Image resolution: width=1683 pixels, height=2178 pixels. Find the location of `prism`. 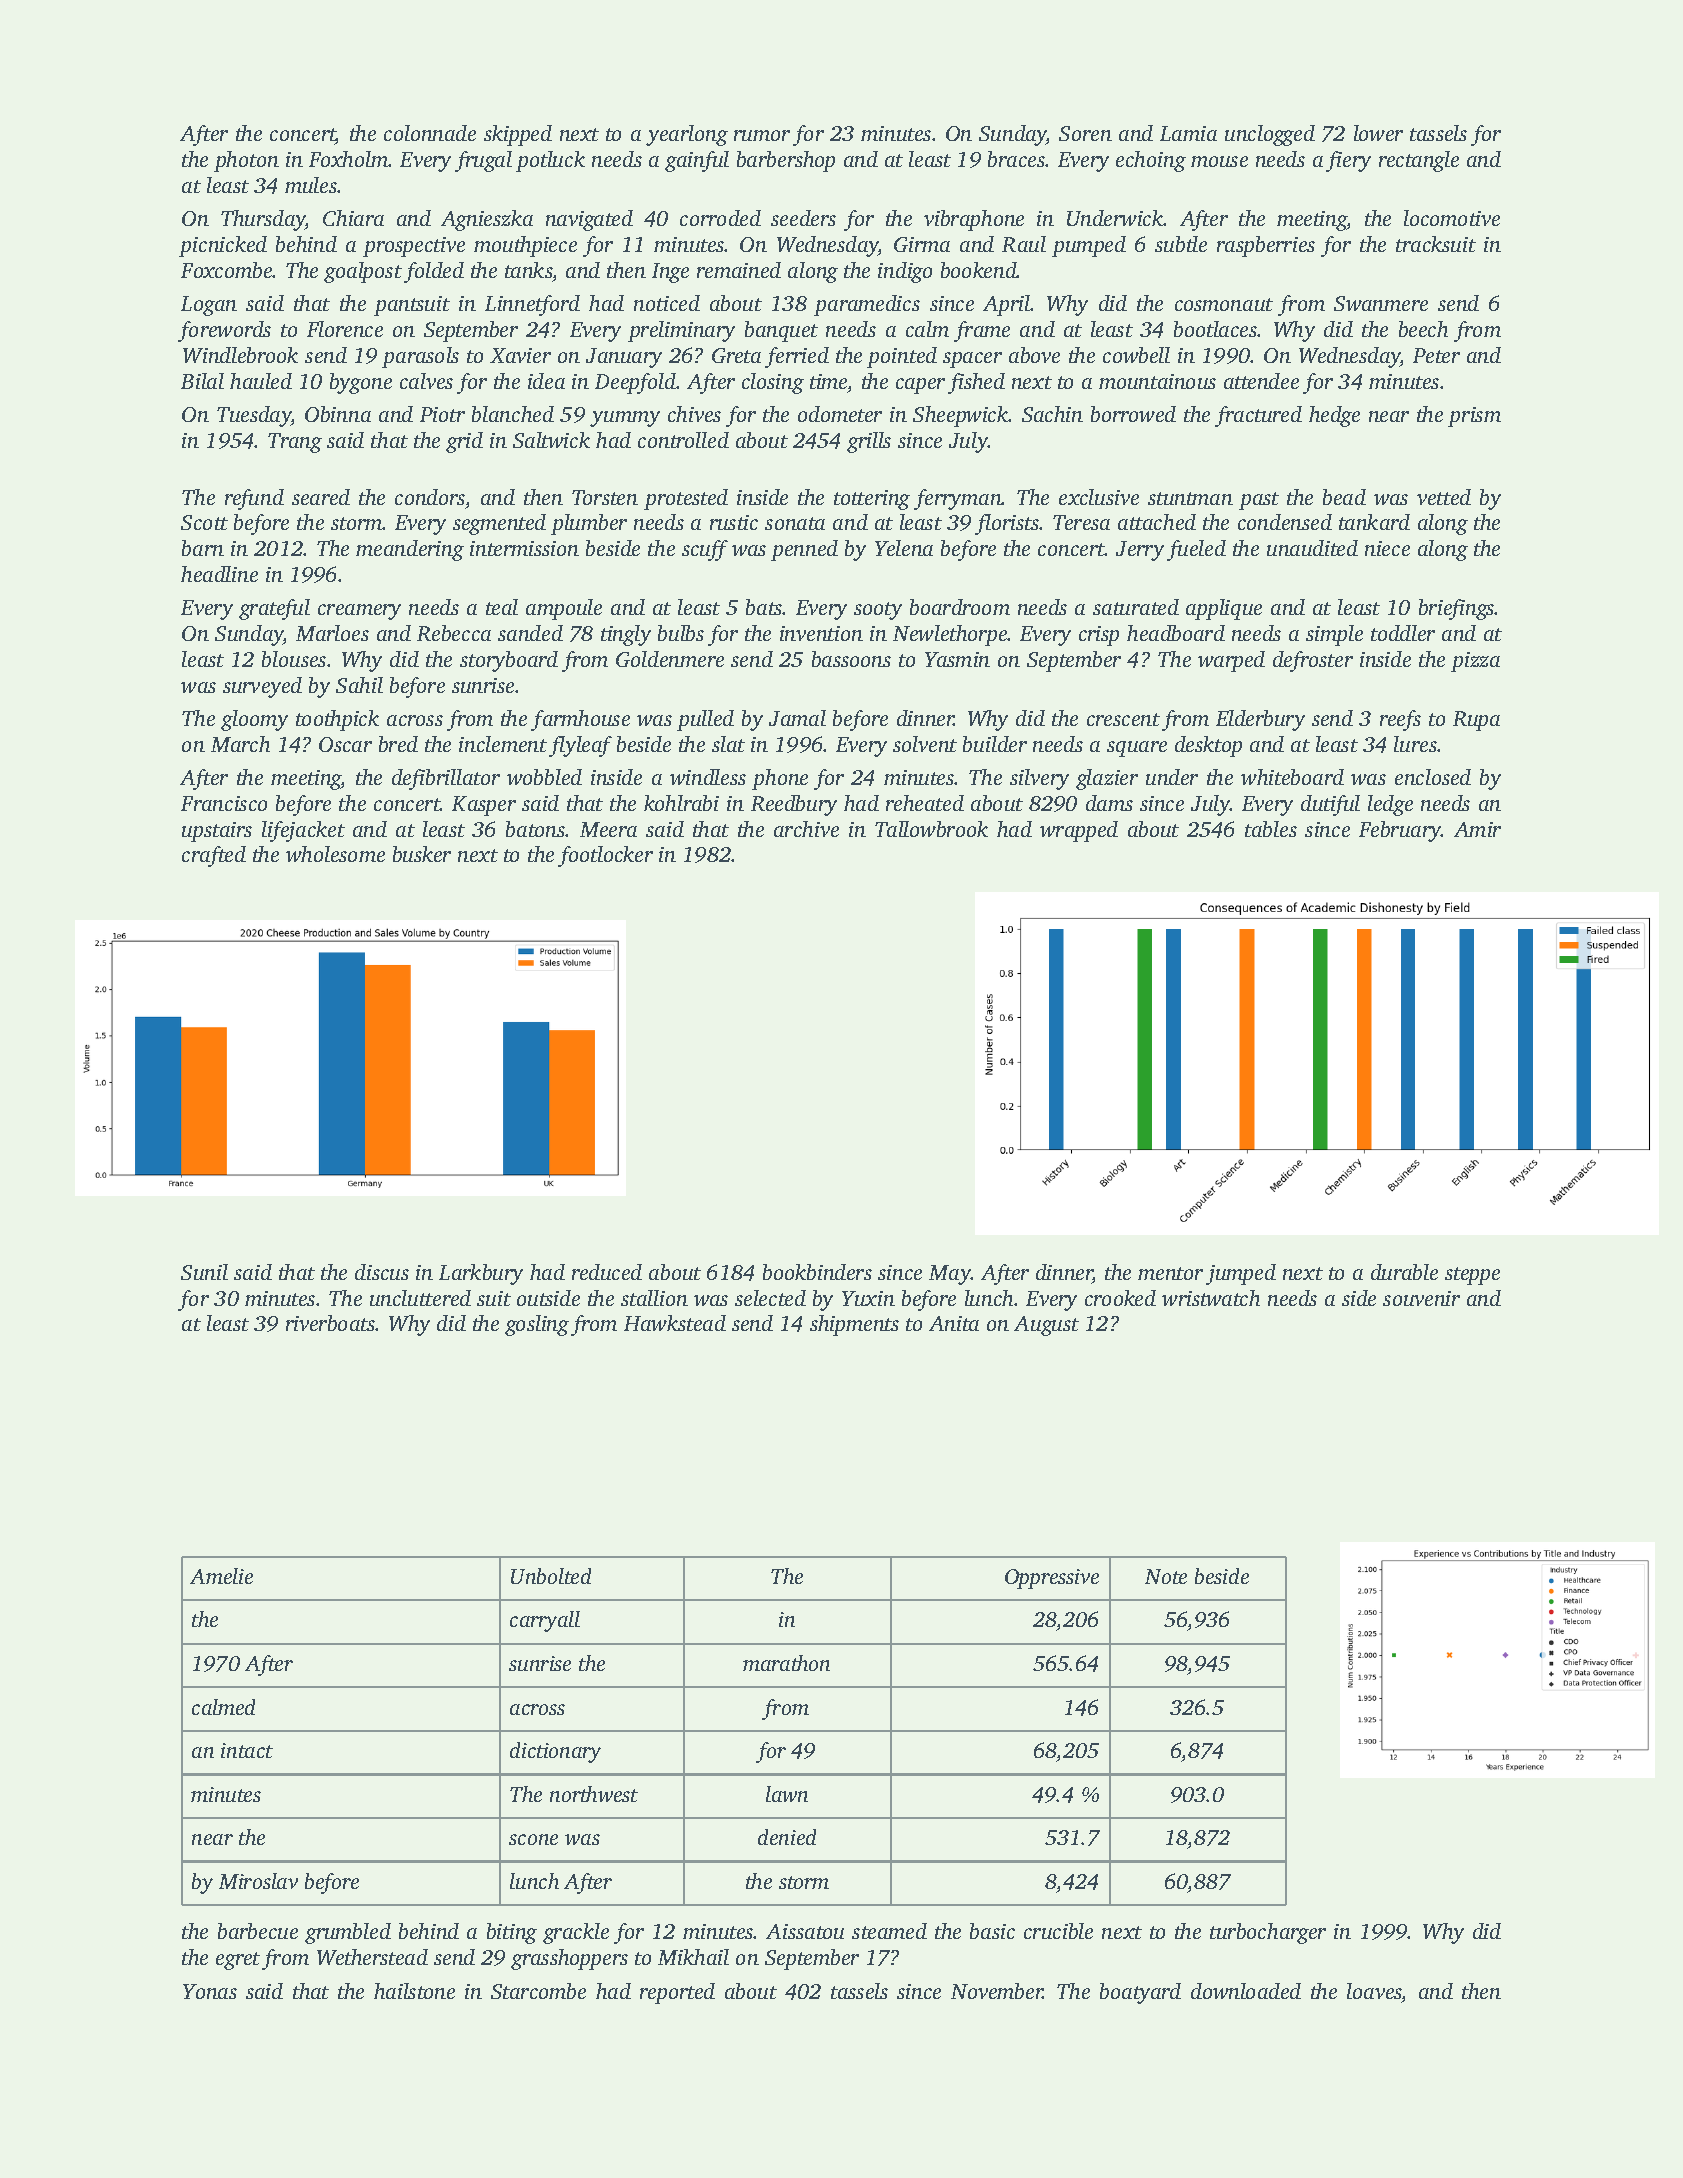

prism is located at coordinates (1474, 417).
